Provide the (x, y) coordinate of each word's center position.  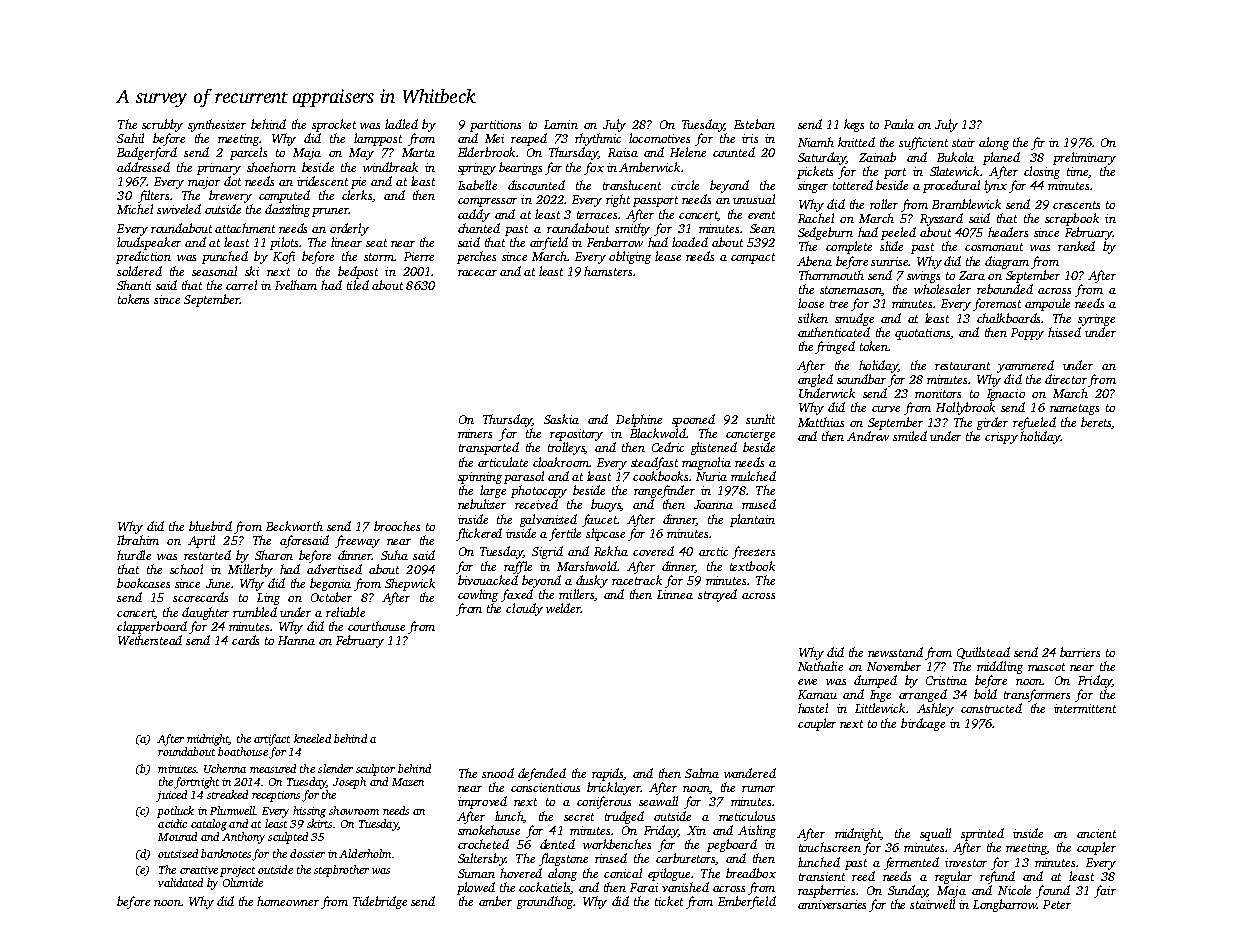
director (1066, 379)
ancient (1096, 833)
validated (180, 882)
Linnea (675, 594)
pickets (815, 172)
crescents (1076, 205)
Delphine (639, 420)
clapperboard (152, 627)
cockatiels (545, 888)
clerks (357, 195)
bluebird (210, 526)
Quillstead (983, 653)
